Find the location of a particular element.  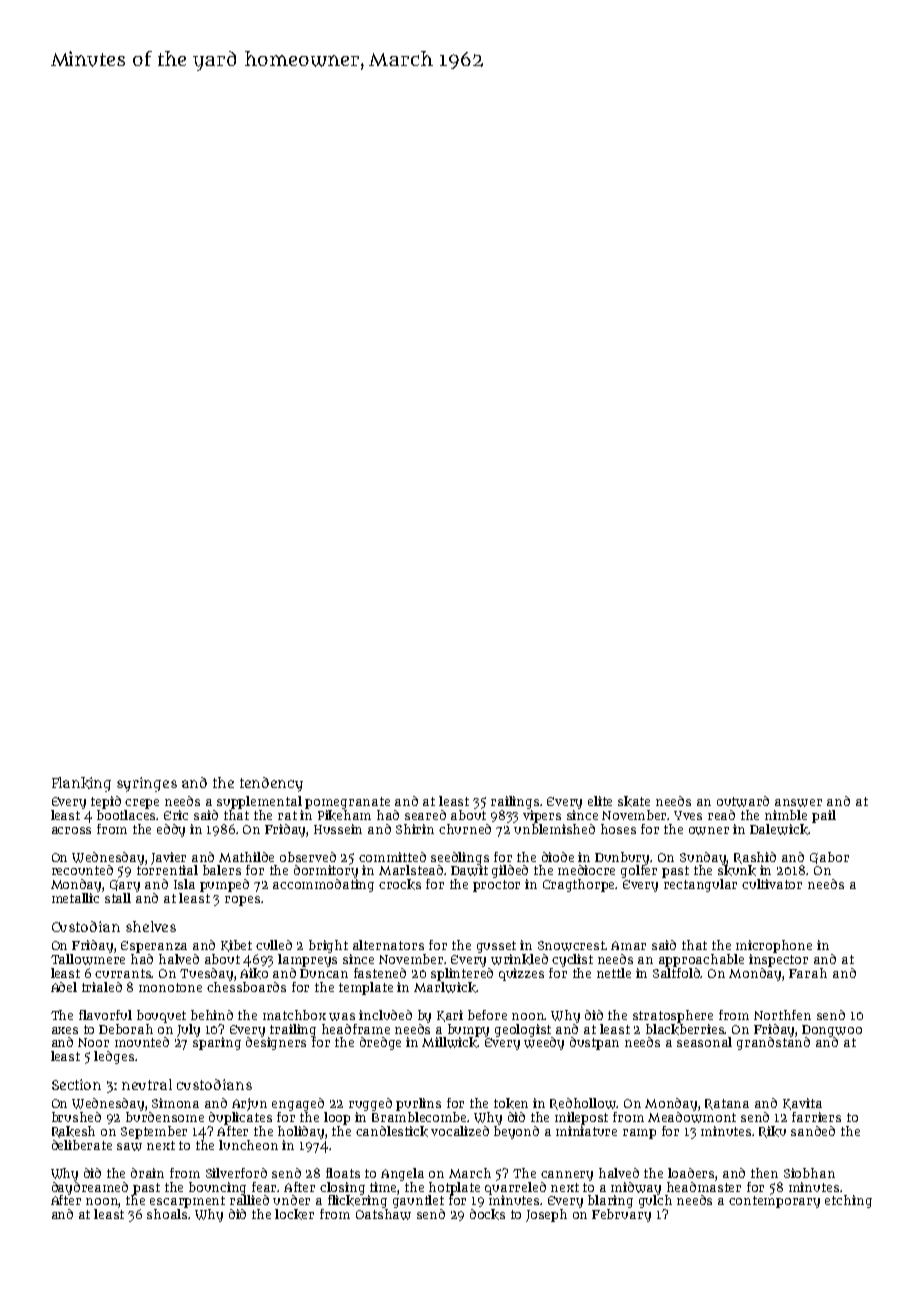

tendency is located at coordinates (271, 784).
